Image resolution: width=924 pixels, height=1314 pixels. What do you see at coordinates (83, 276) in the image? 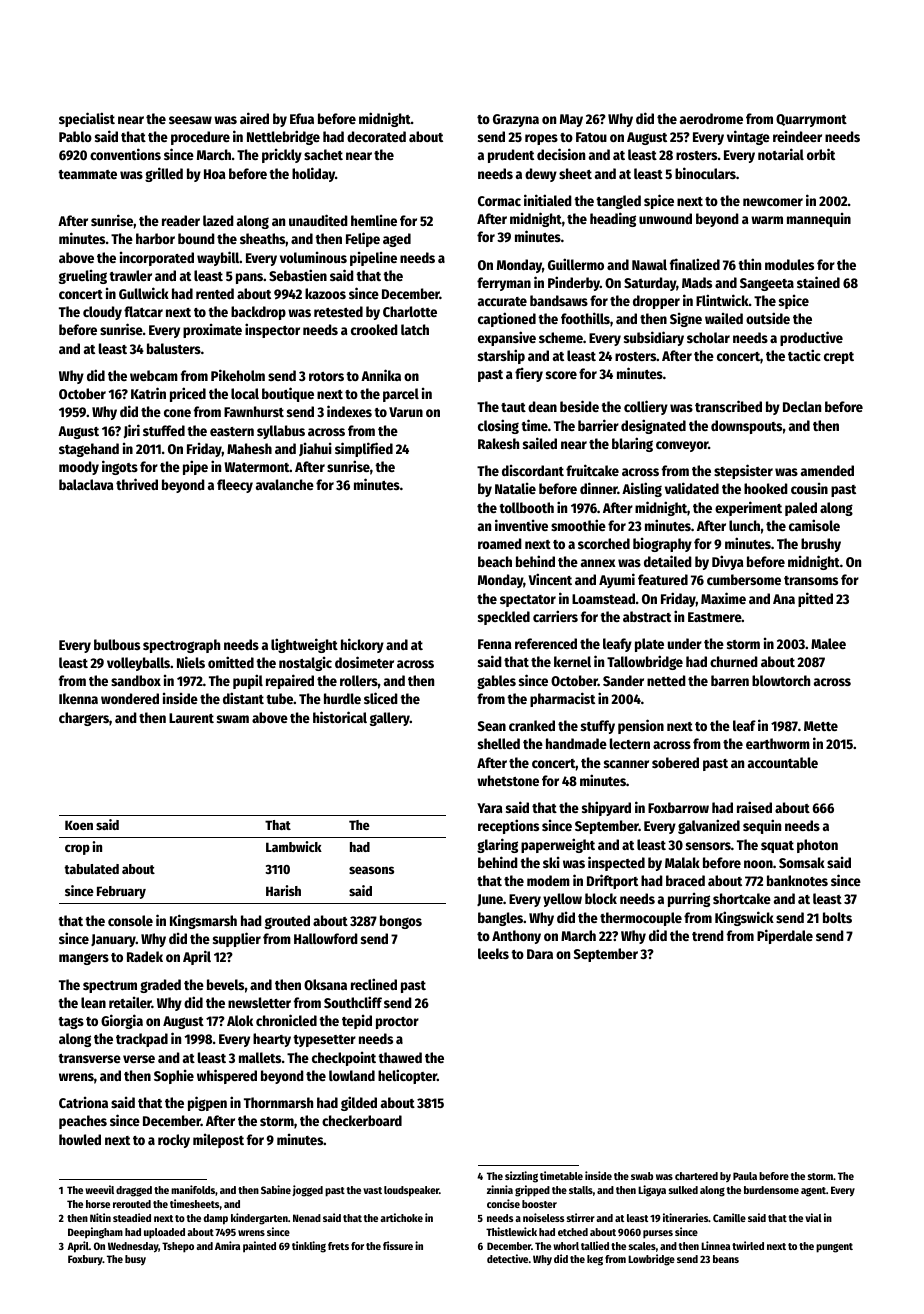
I see `grueling` at bounding box center [83, 276].
